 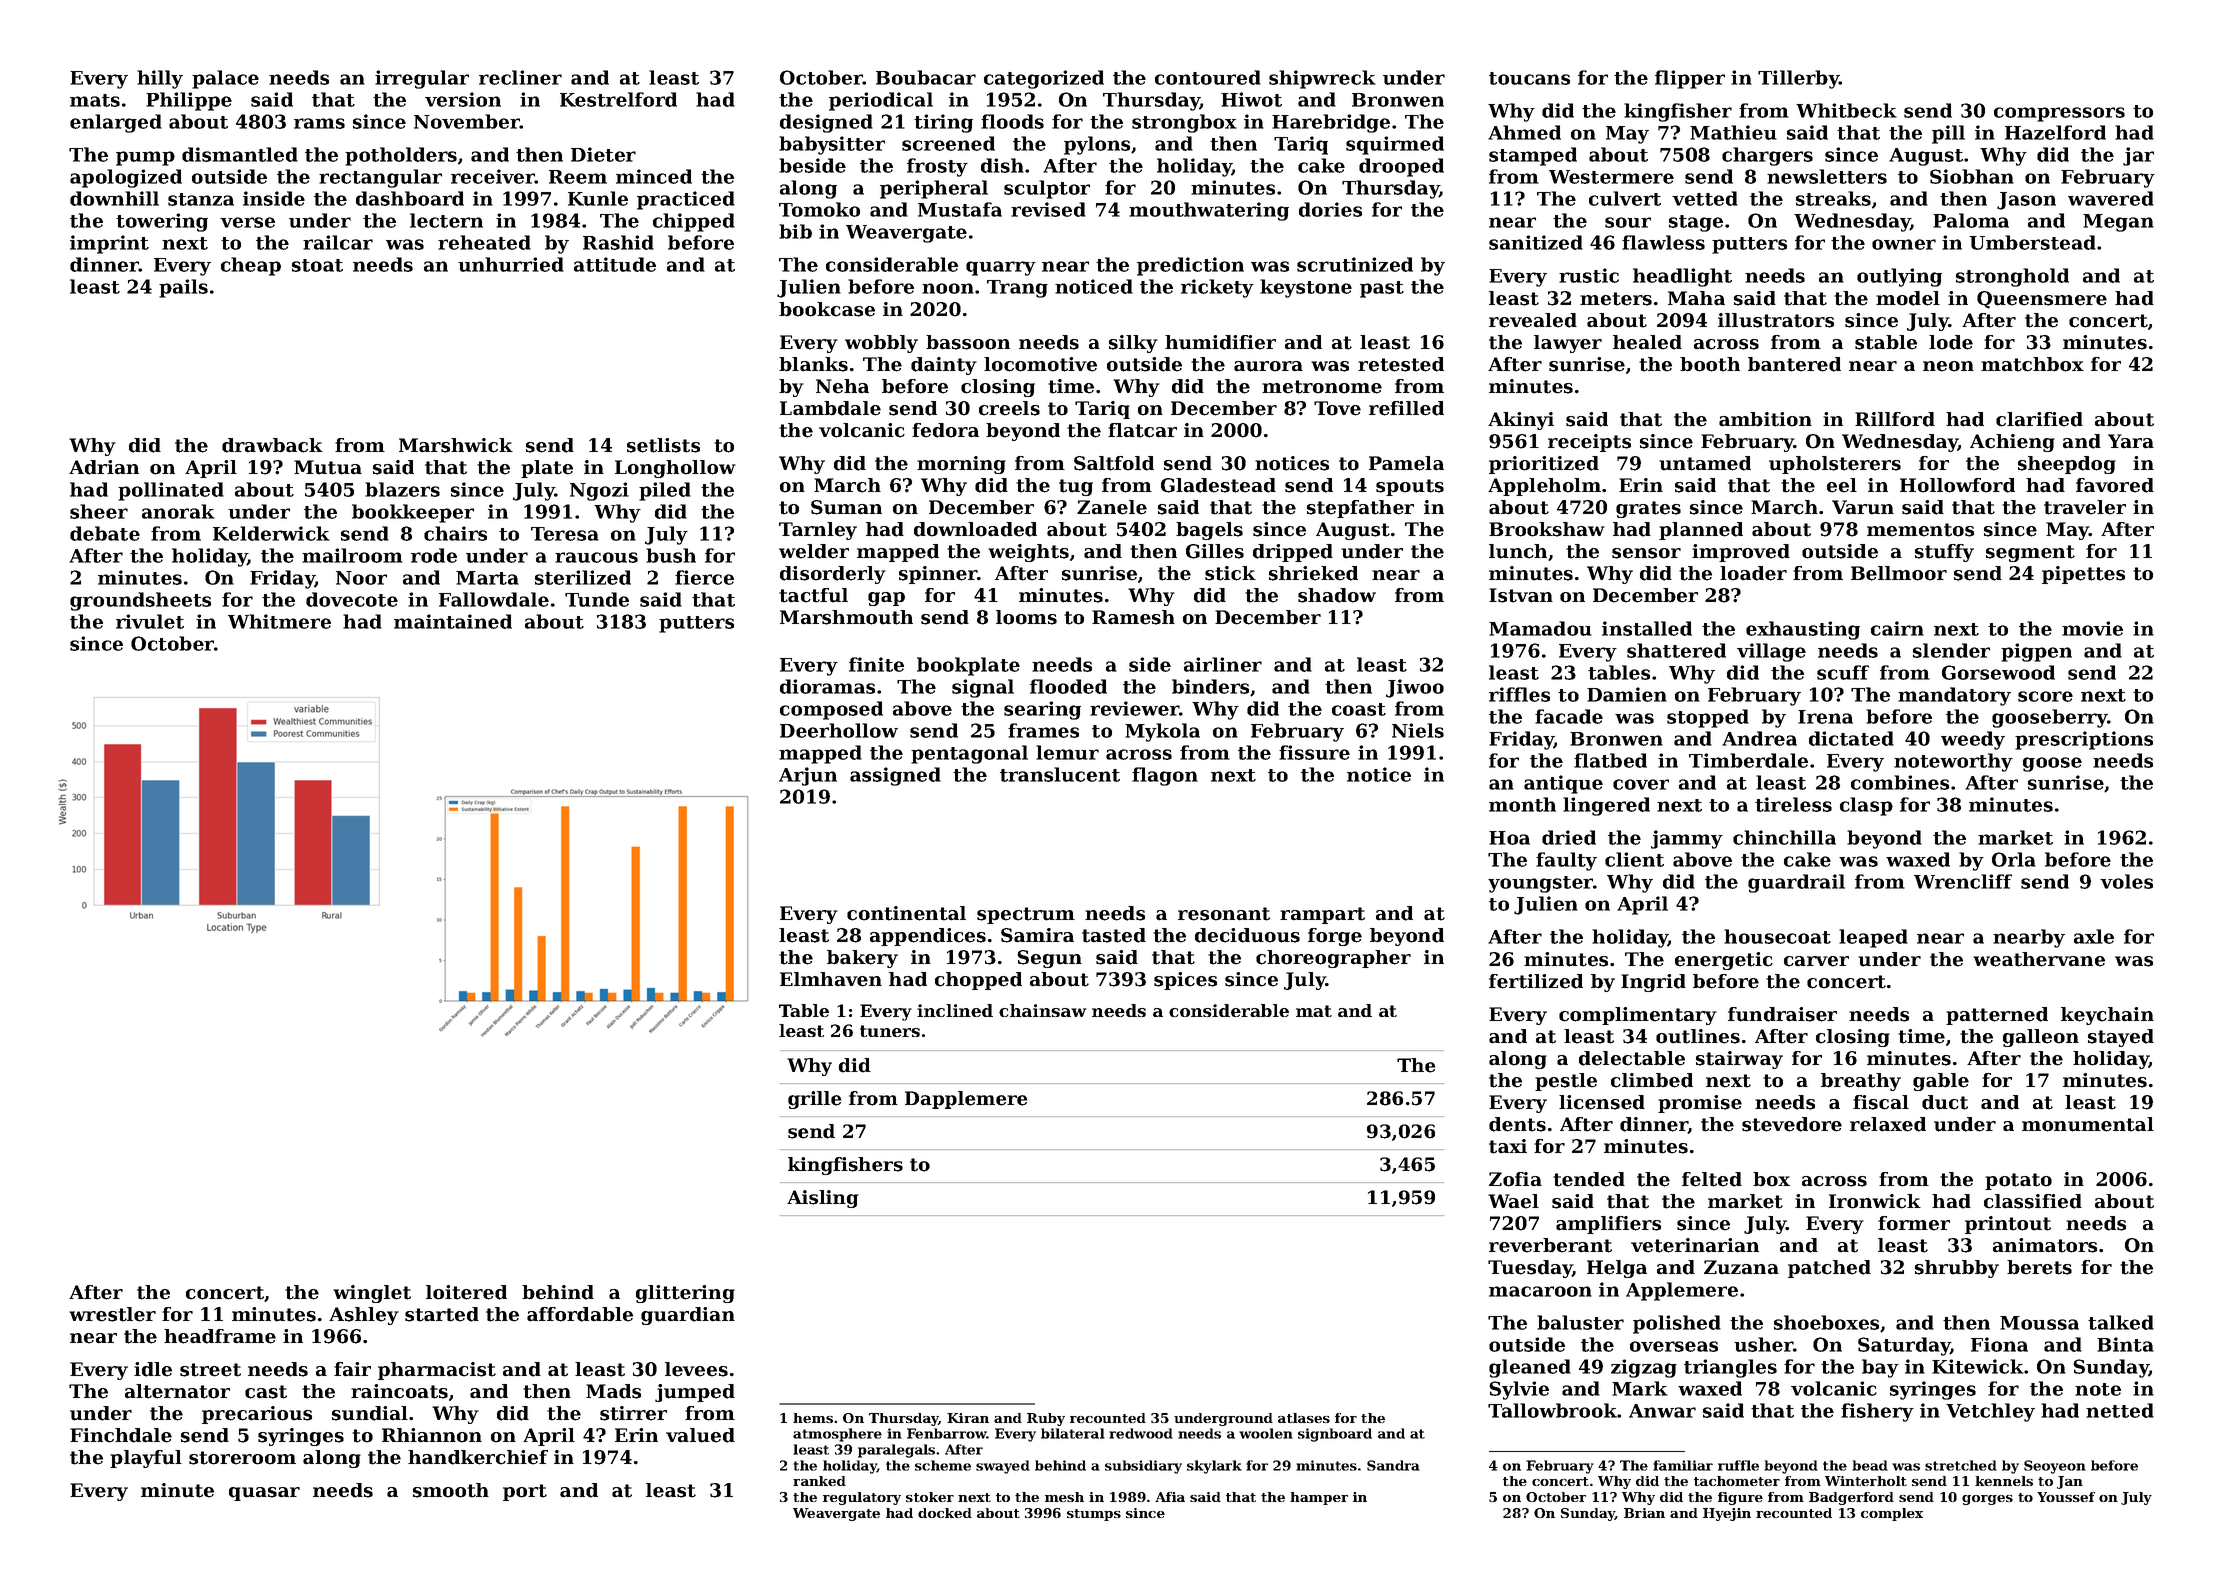 What do you see at coordinates (1314, 752) in the screenshot?
I see `fissure` at bounding box center [1314, 752].
